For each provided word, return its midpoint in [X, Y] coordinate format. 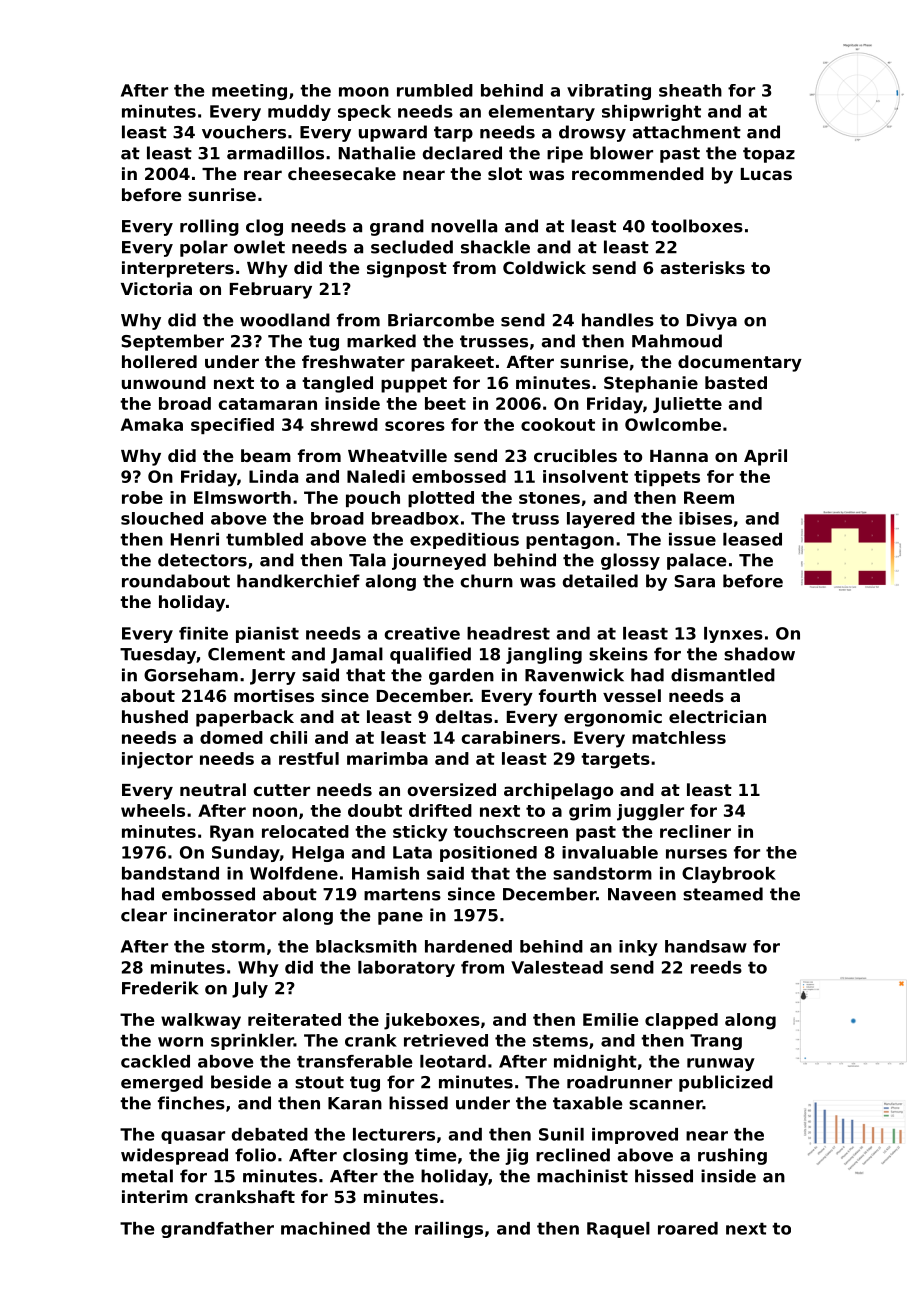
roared [688, 1228]
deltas [464, 716]
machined [325, 1228]
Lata [412, 852]
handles [618, 320]
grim [590, 812]
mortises [274, 695]
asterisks [703, 267]
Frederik [160, 988]
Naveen [642, 894]
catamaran [267, 404]
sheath [690, 90]
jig [516, 1156]
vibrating [609, 92]
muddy [299, 113]
